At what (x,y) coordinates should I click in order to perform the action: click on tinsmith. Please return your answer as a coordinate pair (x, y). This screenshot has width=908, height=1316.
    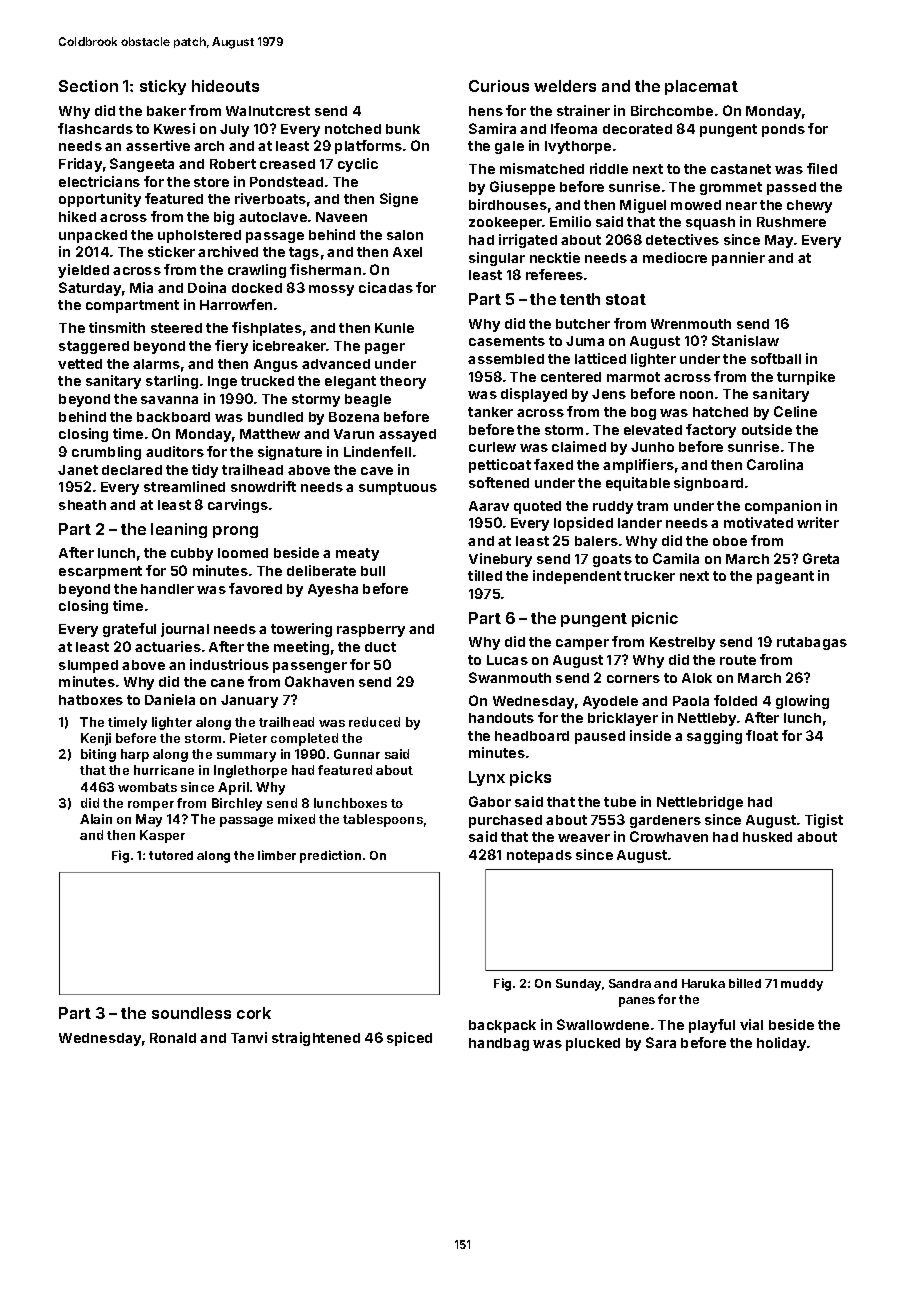
    Looking at the image, I should click on (117, 327).
